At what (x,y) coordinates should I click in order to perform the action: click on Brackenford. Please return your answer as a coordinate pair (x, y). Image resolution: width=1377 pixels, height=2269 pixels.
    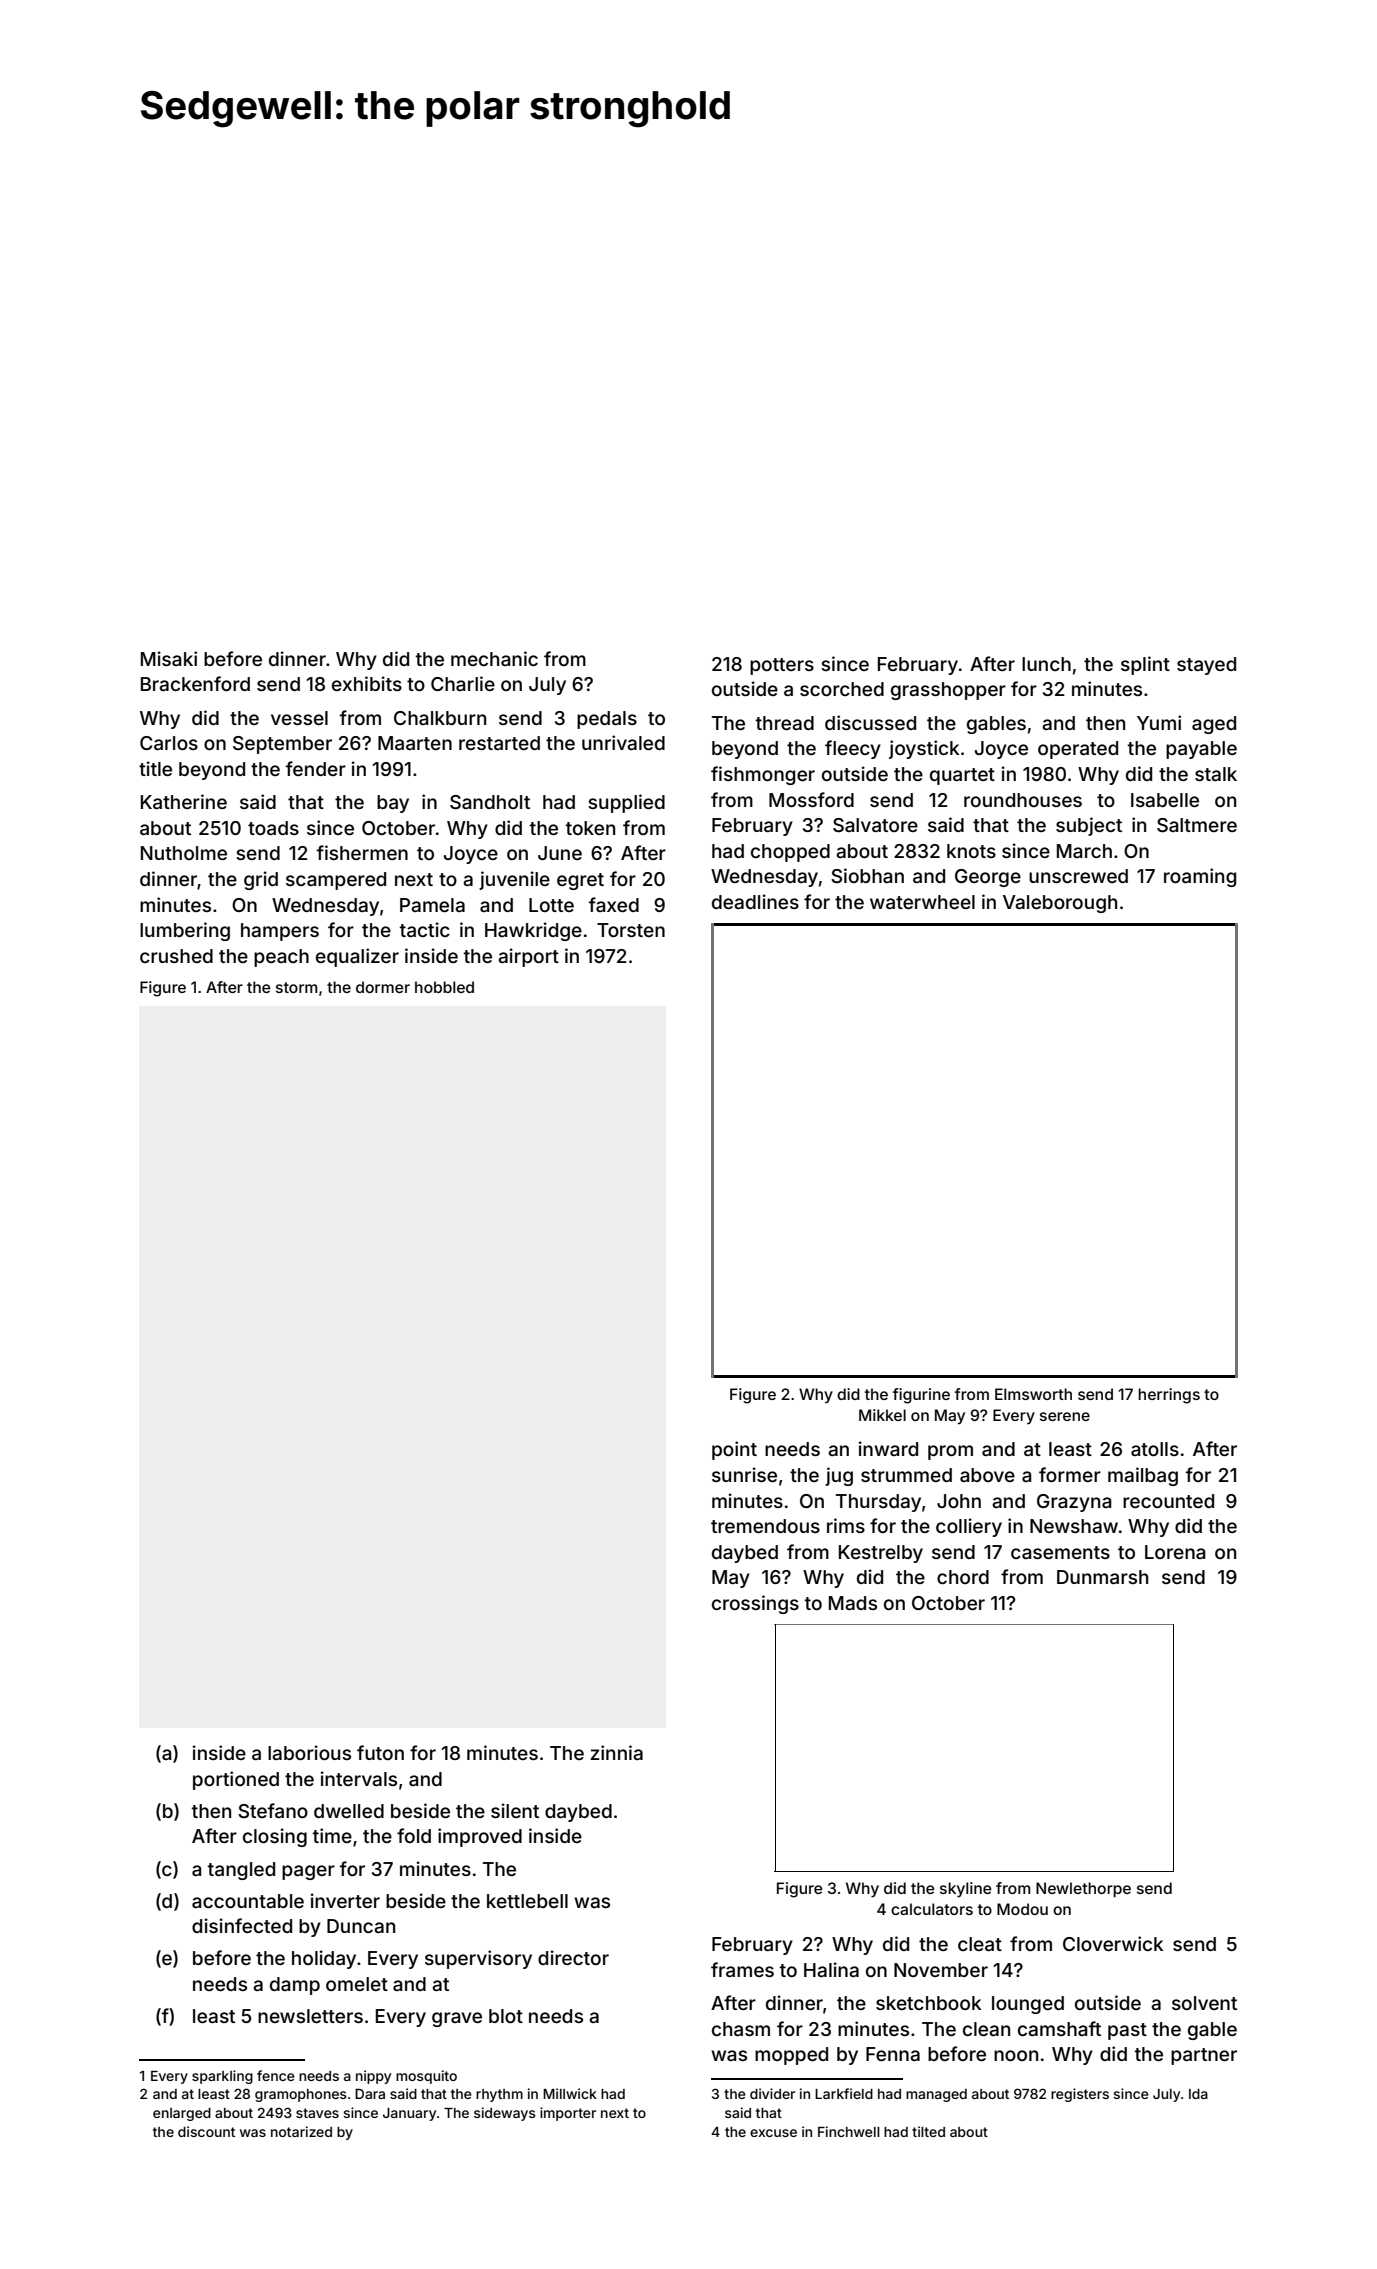
    Looking at the image, I should click on (195, 683).
